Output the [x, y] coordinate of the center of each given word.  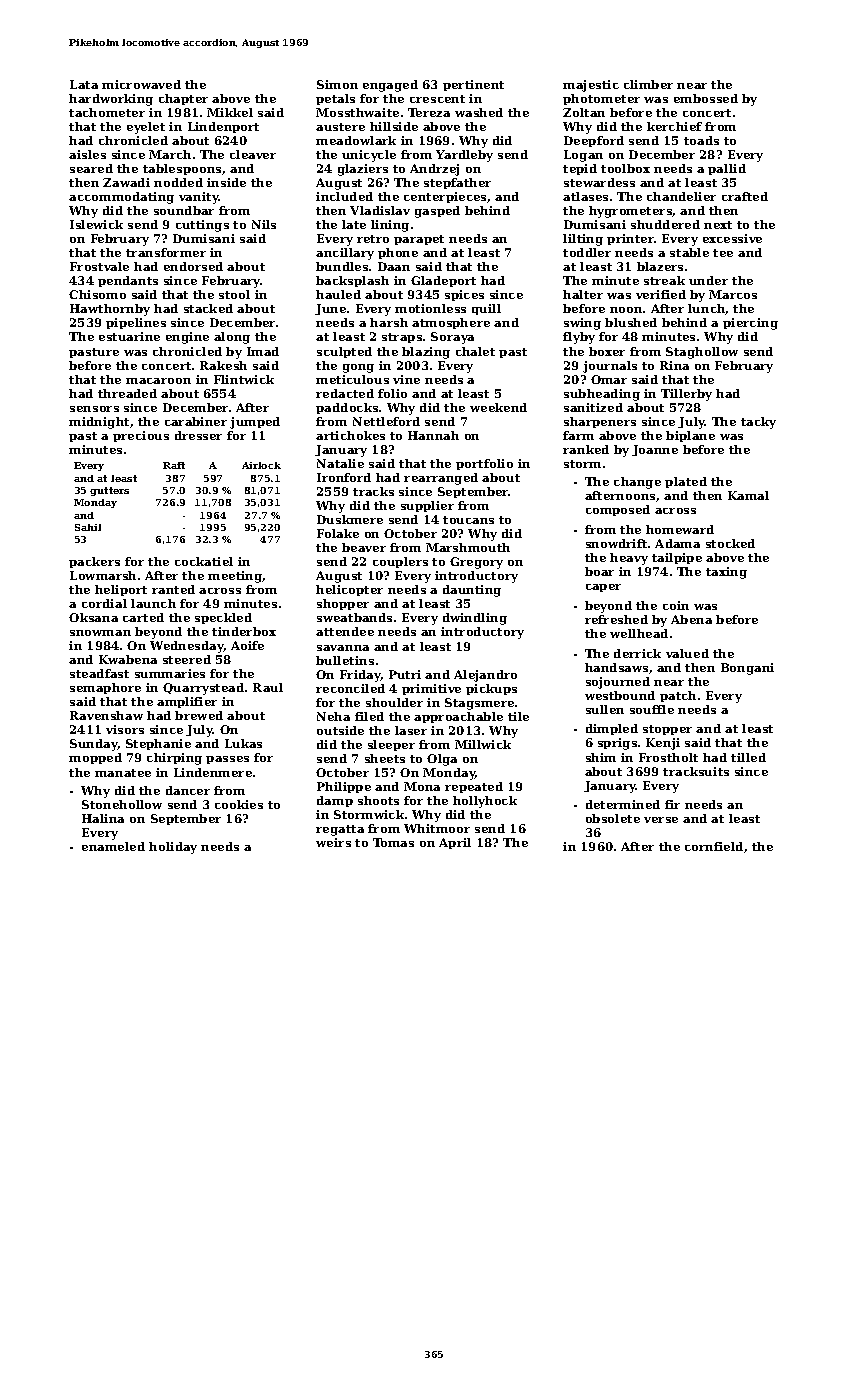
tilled [748, 757]
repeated [474, 787]
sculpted [344, 352]
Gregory [476, 563]
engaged [390, 86]
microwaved [141, 84]
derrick [637, 653]
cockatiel [204, 561]
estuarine [129, 336]
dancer [188, 790]
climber [648, 84]
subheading [602, 395]
